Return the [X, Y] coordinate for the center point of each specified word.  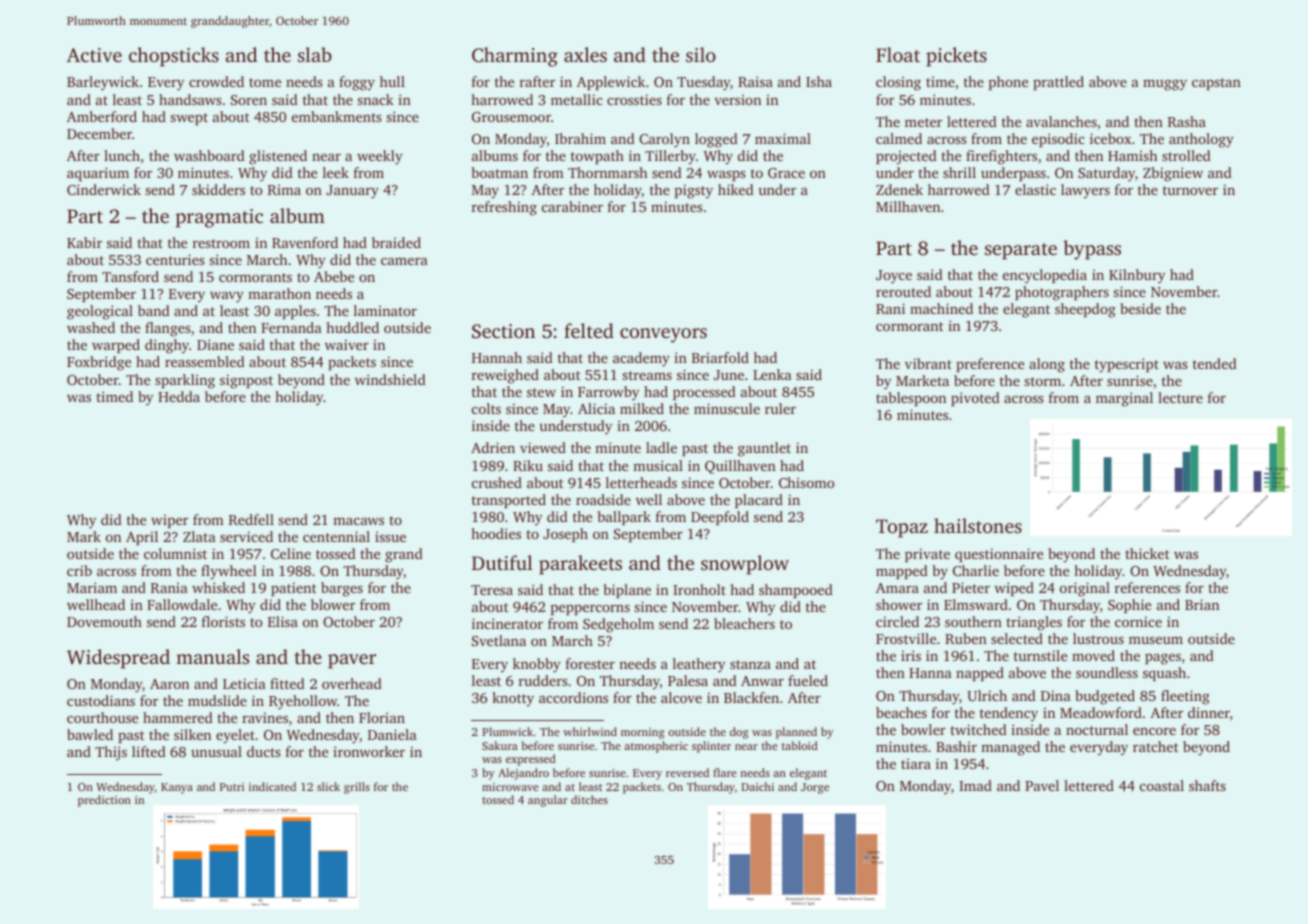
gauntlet [764, 449]
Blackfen [751, 697]
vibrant [928, 363]
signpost [246, 381]
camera [404, 261]
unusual [216, 751]
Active [94, 55]
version [737, 99]
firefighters [1001, 157]
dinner [1209, 712]
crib [79, 570]
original [1085, 589]
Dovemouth [104, 621]
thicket [1147, 553]
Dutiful [502, 562]
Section [503, 331]
